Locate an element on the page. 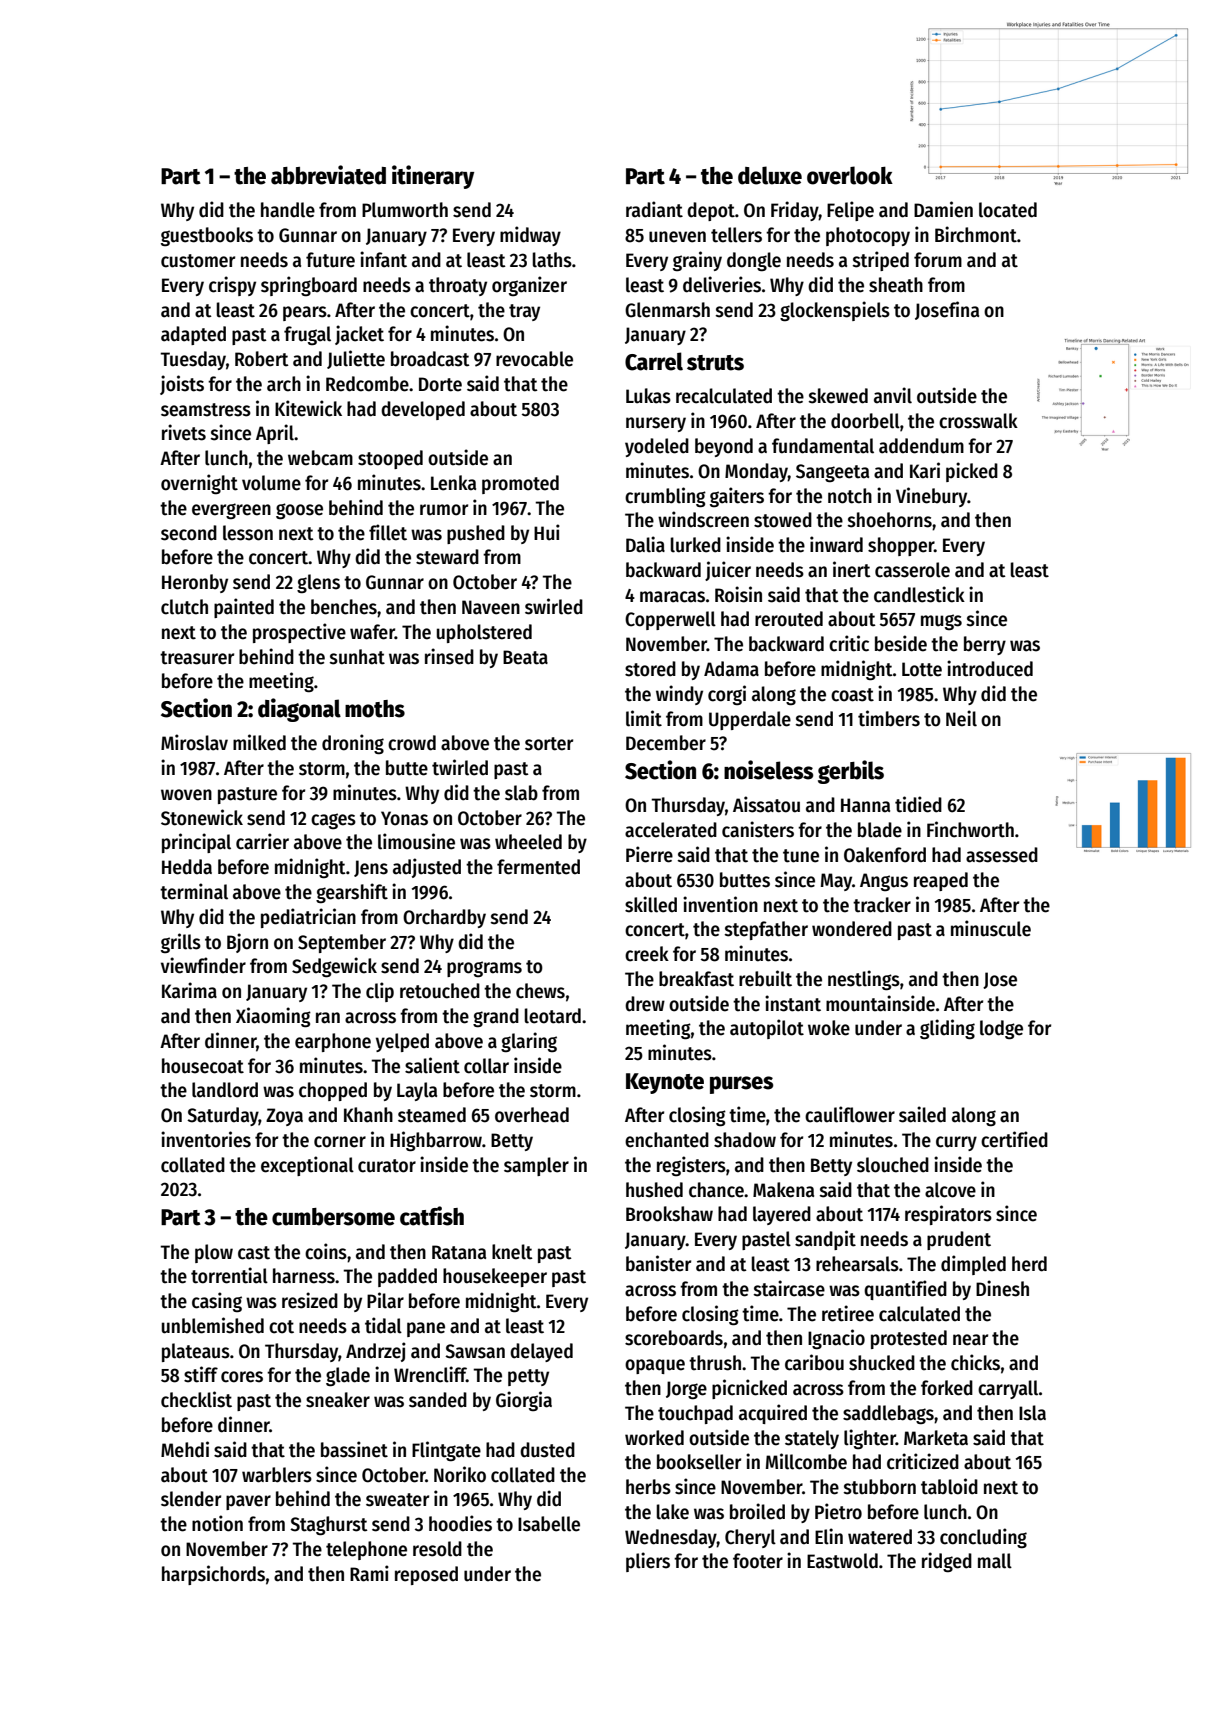 The image size is (1214, 1716). Lenka is located at coordinates (453, 483).
